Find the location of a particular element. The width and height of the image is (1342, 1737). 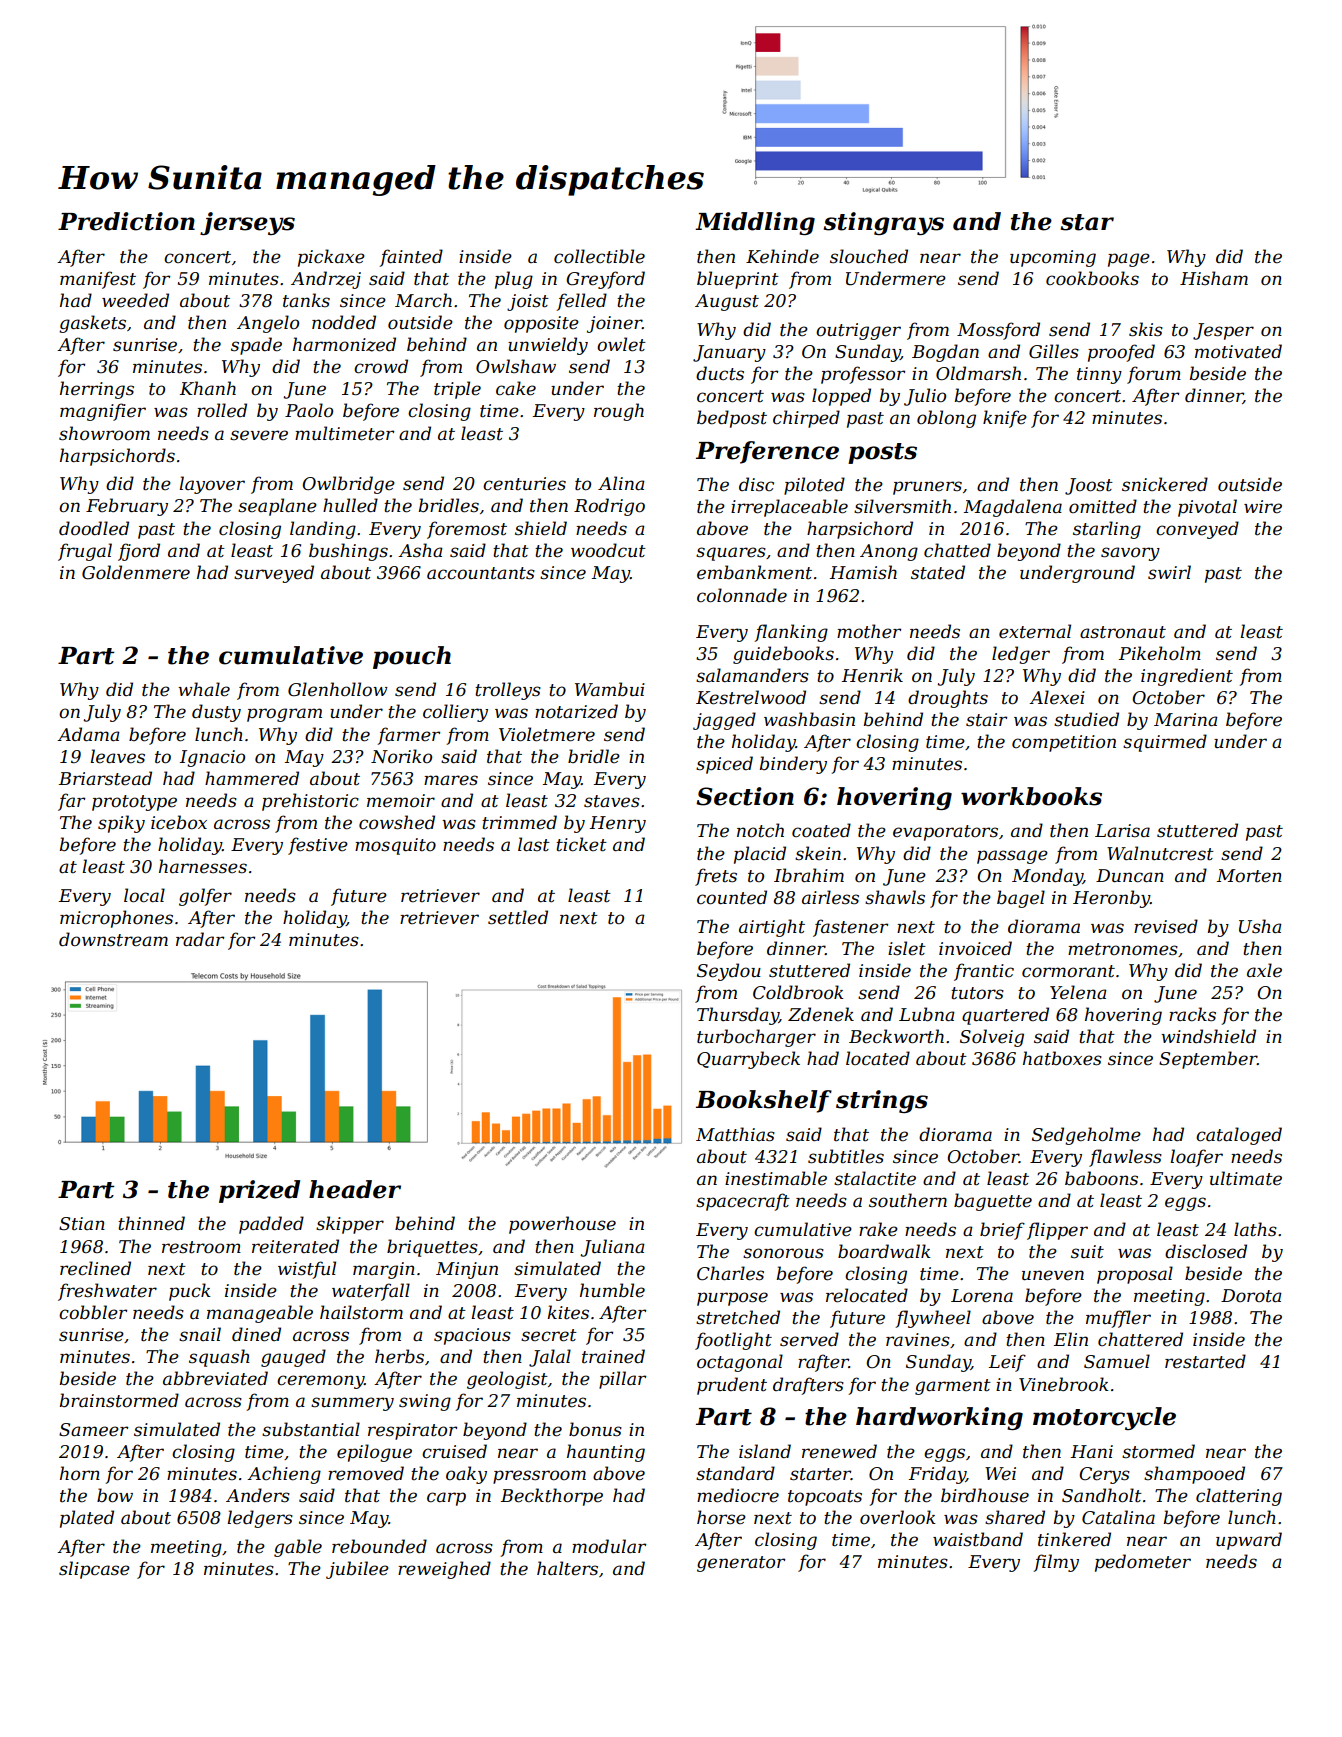

jubilee is located at coordinates (357, 1570).
